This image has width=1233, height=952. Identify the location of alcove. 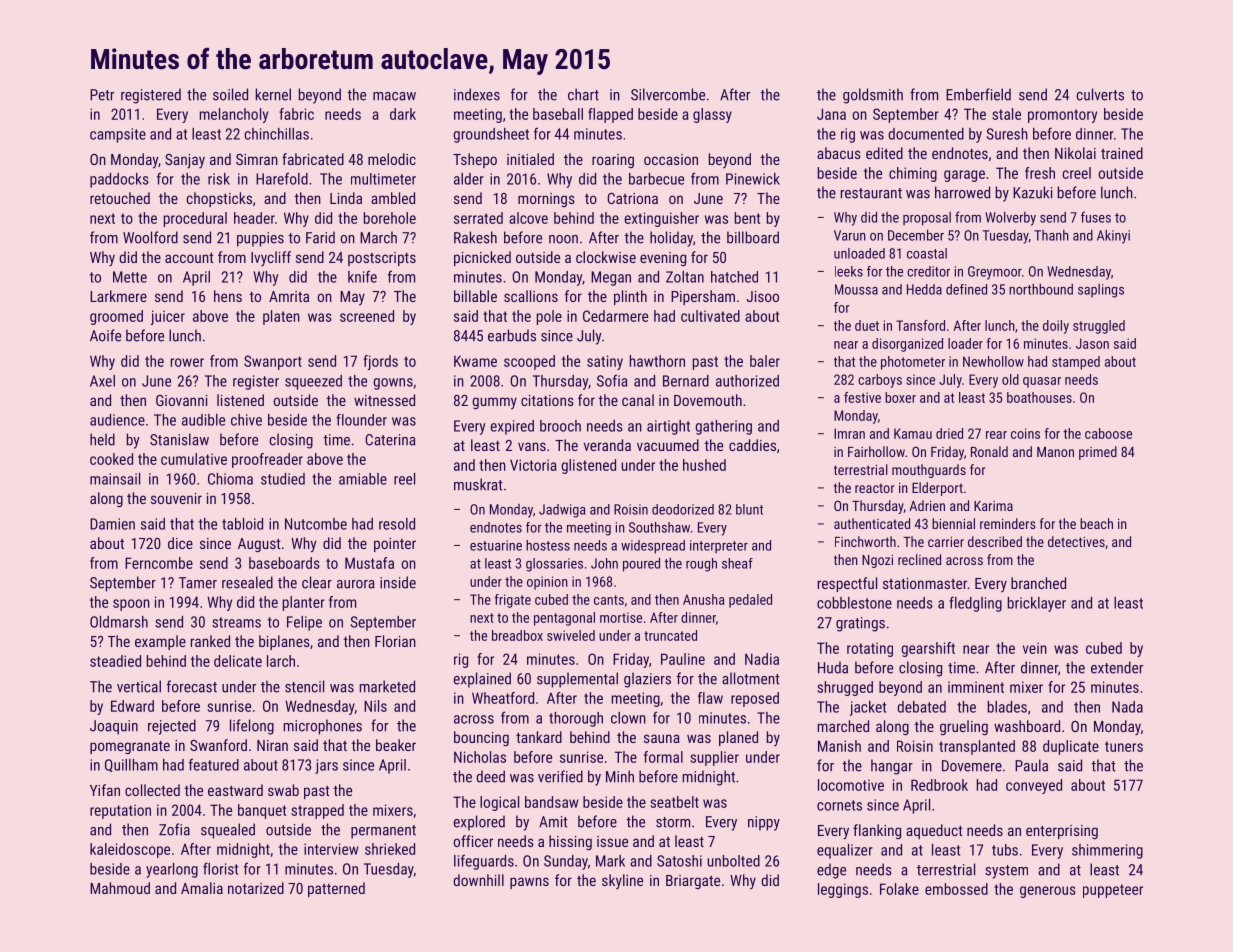
(528, 218).
